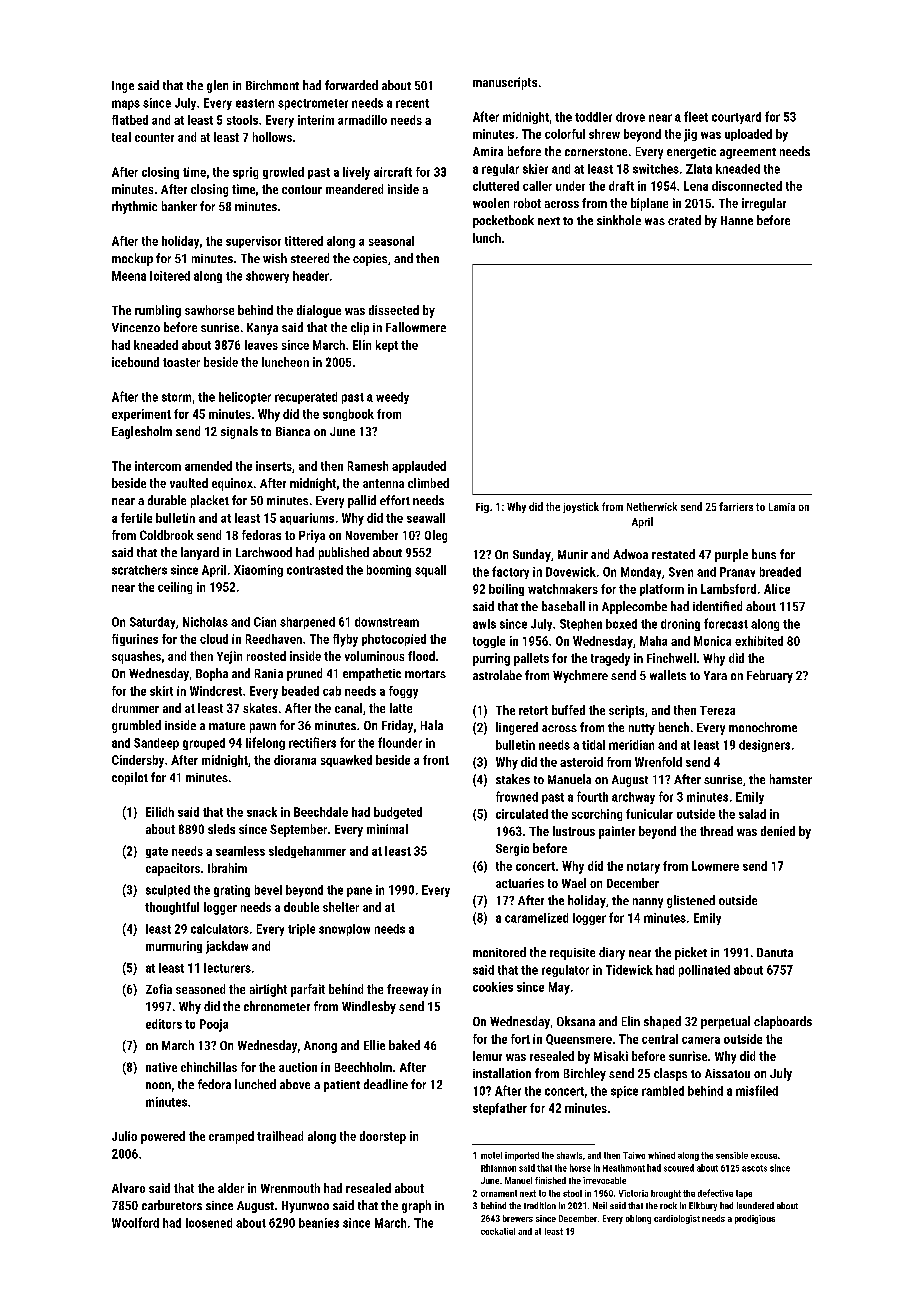 The width and height of the image is (924, 1308). I want to click on glen, so click(217, 86).
